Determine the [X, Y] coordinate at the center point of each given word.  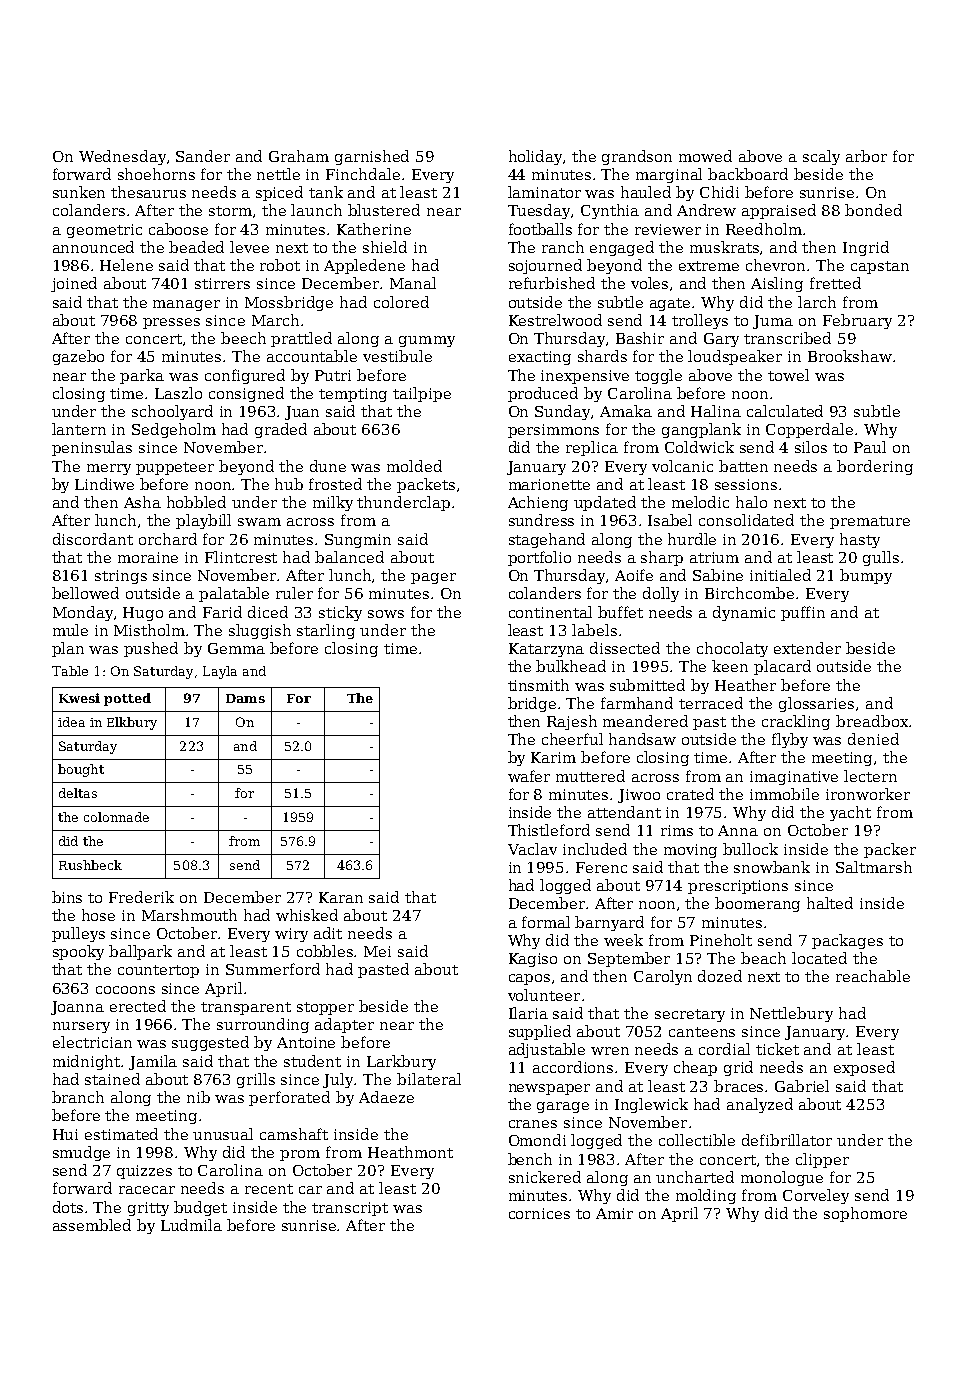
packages [847, 941]
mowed [705, 156]
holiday [536, 157]
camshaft [294, 1134]
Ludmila [191, 1225]
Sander [203, 156]
